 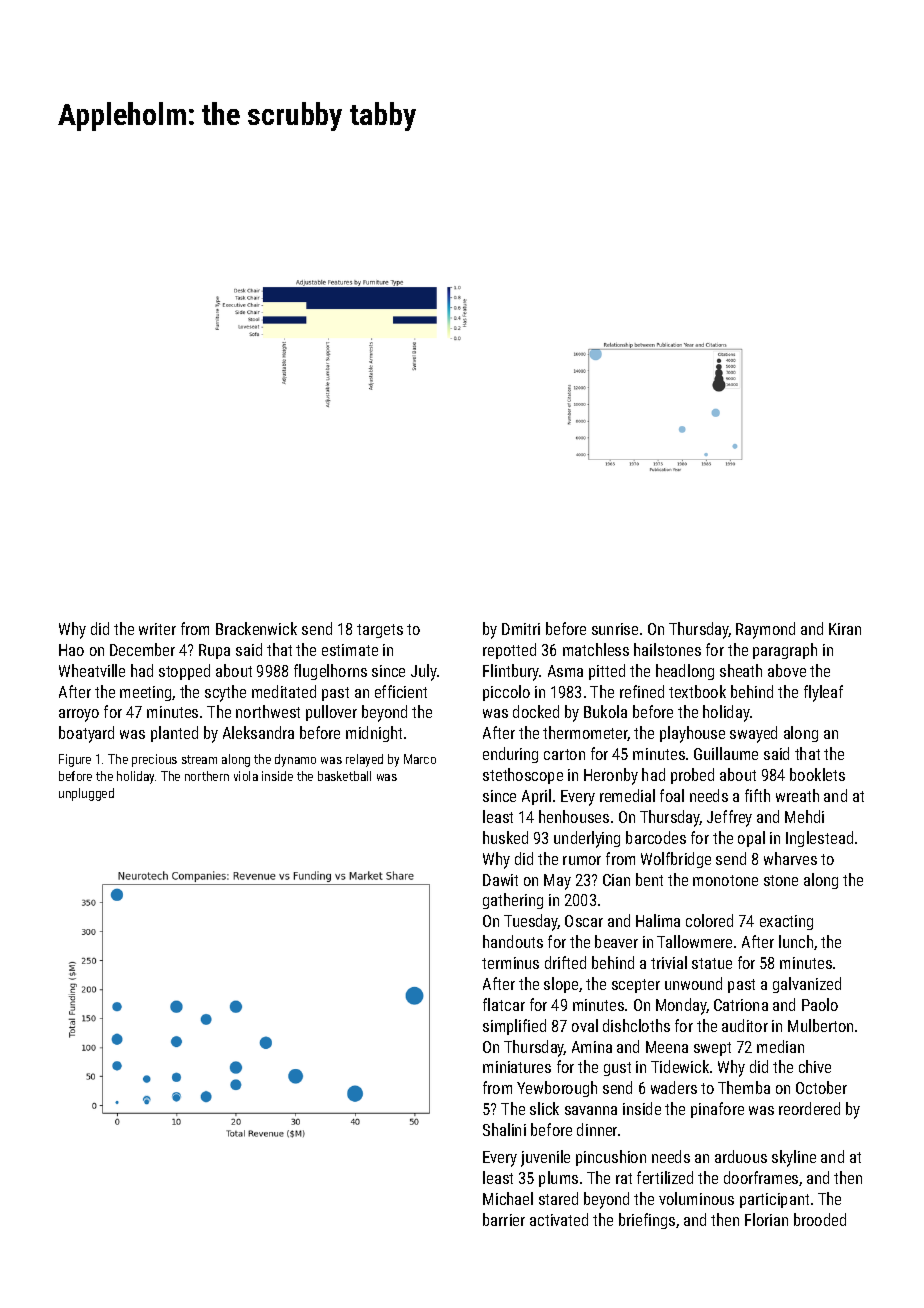 What do you see at coordinates (505, 837) in the screenshot?
I see `husked` at bounding box center [505, 837].
